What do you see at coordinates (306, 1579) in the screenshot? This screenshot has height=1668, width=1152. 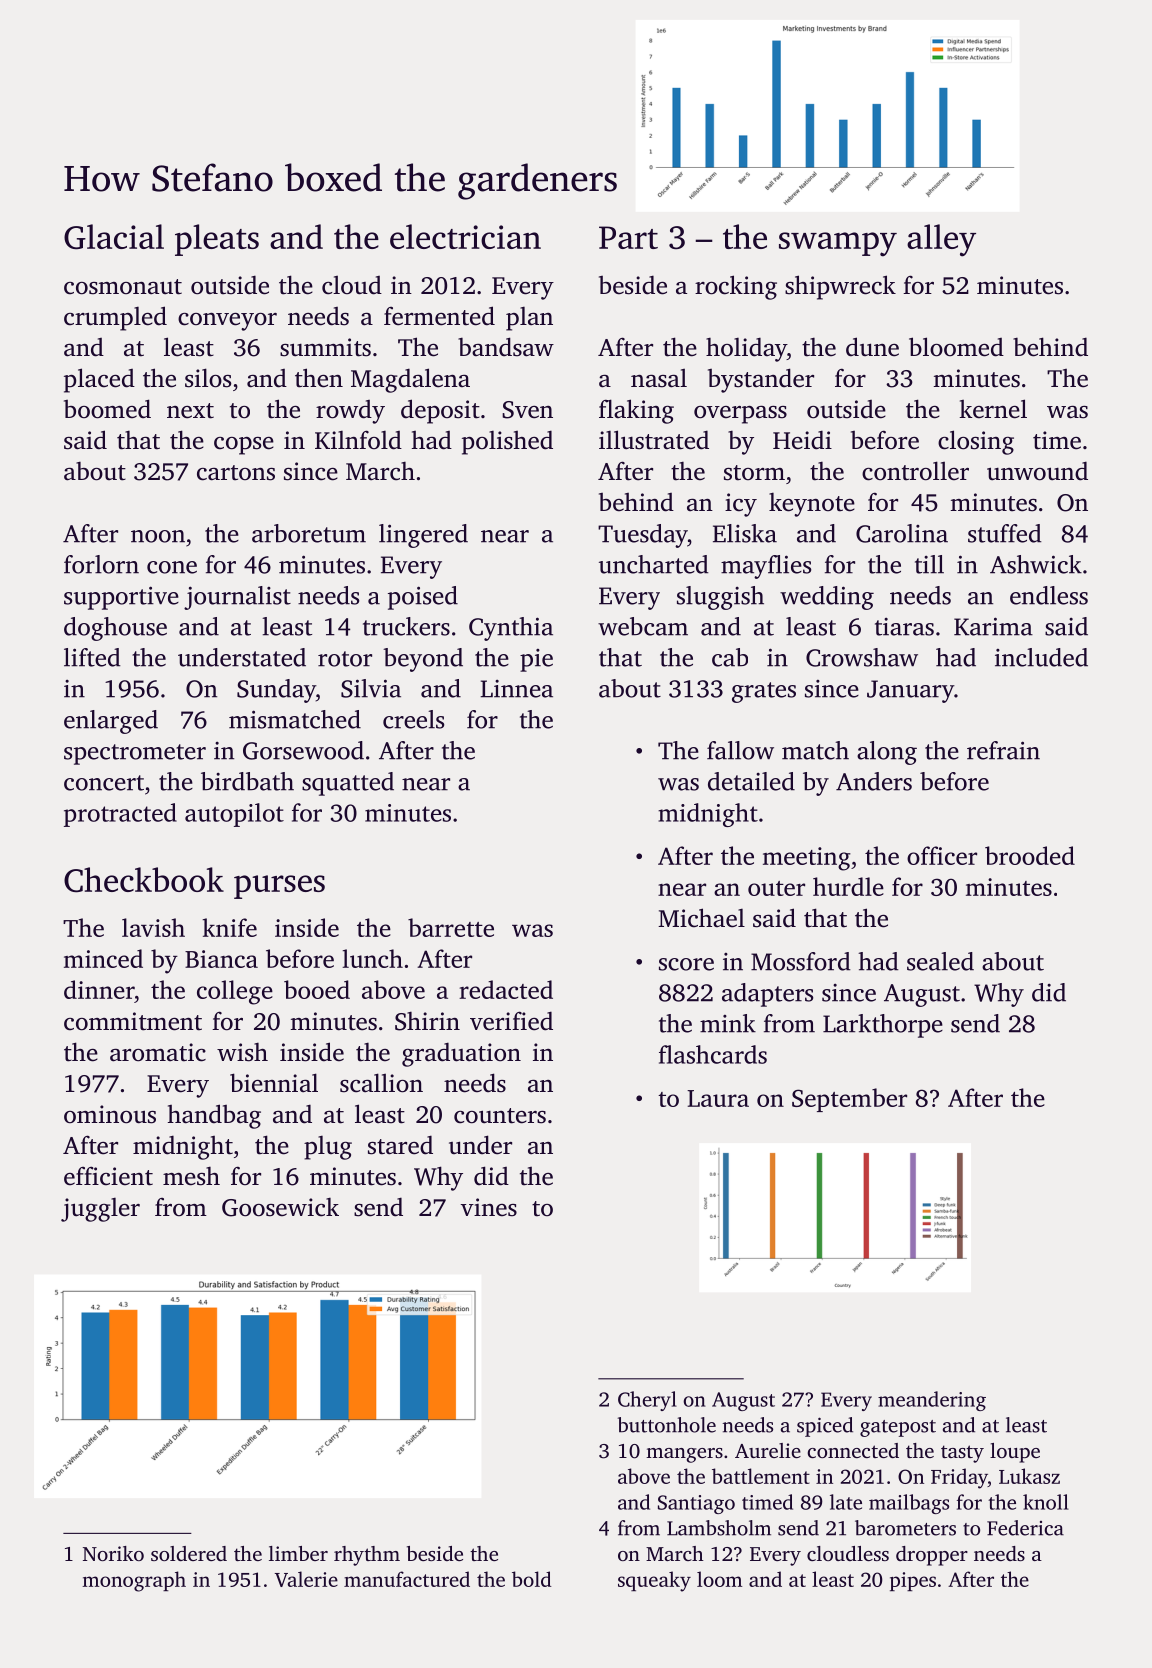 I see `Valerie` at bounding box center [306, 1579].
